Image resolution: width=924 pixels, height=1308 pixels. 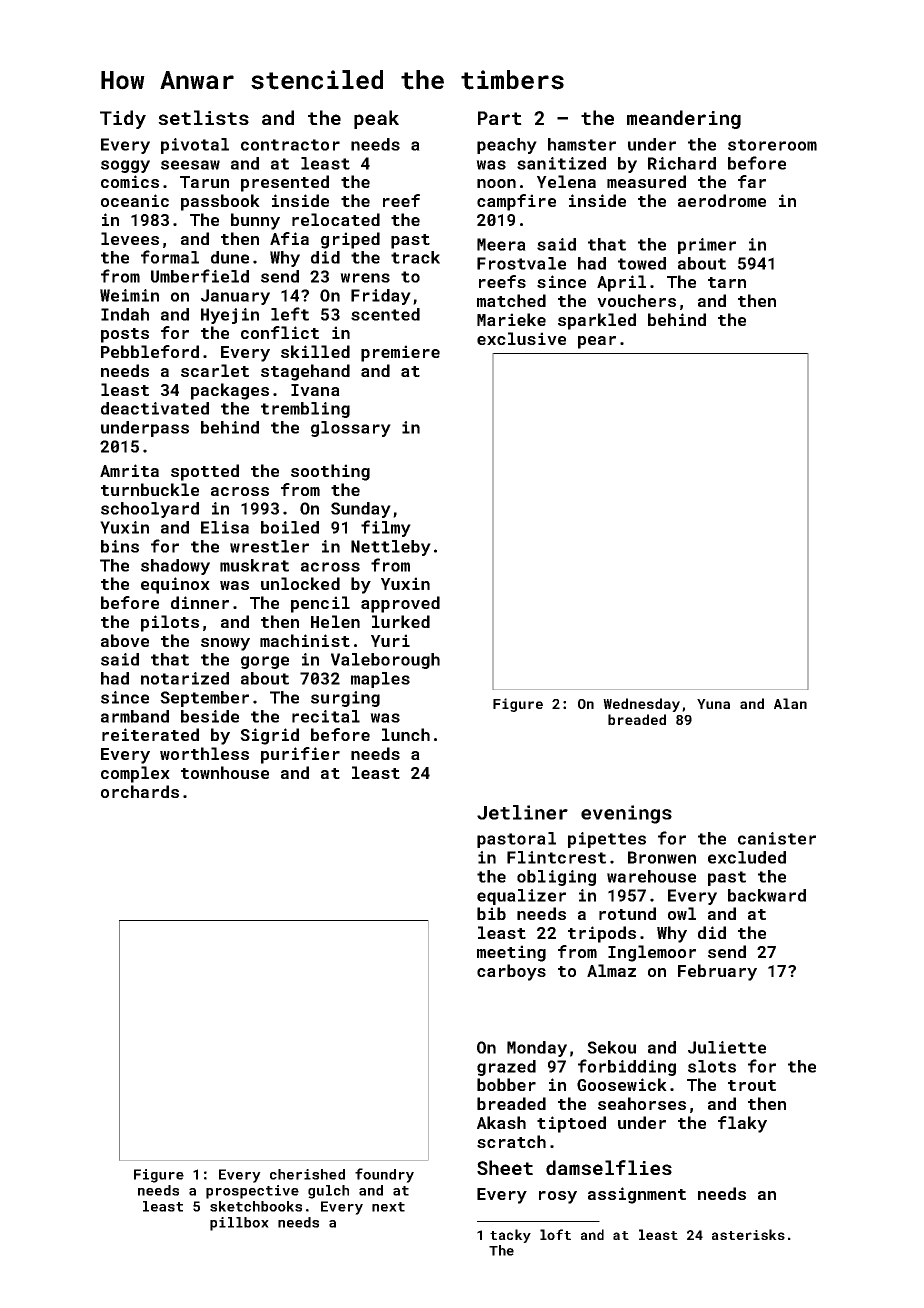 I want to click on townhouse, so click(x=225, y=772).
